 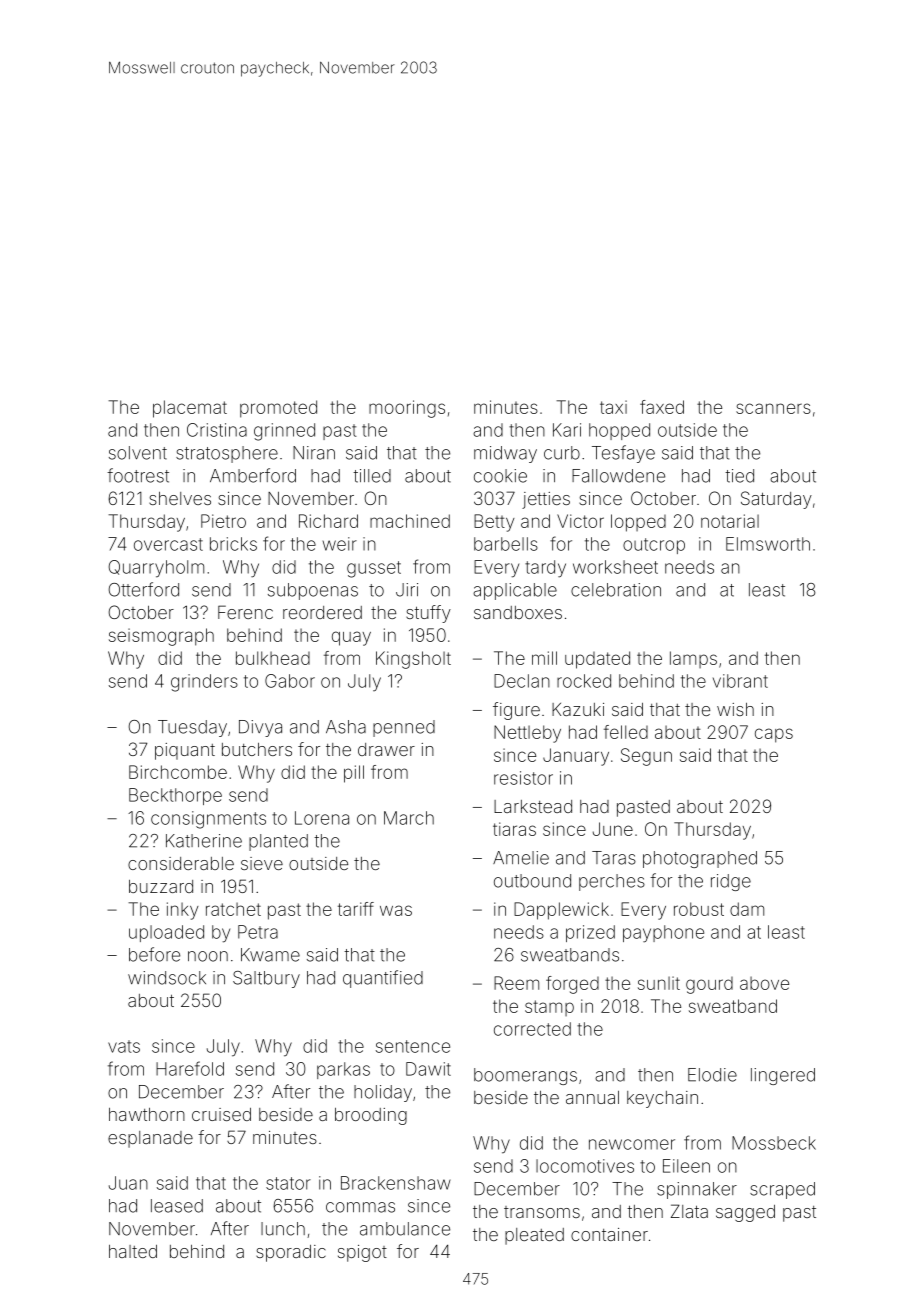 What do you see at coordinates (190, 409) in the screenshot?
I see `placemat` at bounding box center [190, 409].
